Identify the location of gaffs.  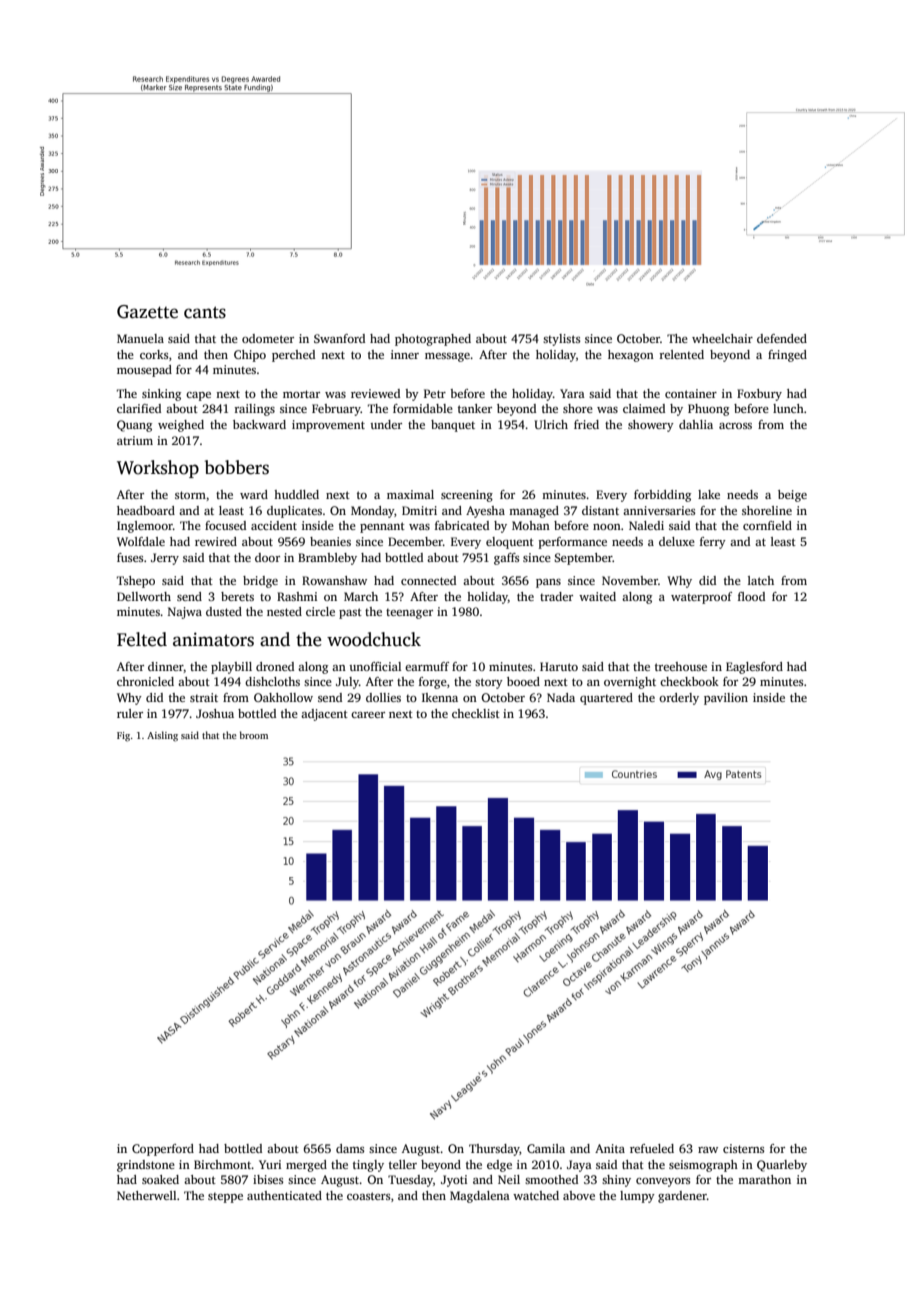
(506, 559).
